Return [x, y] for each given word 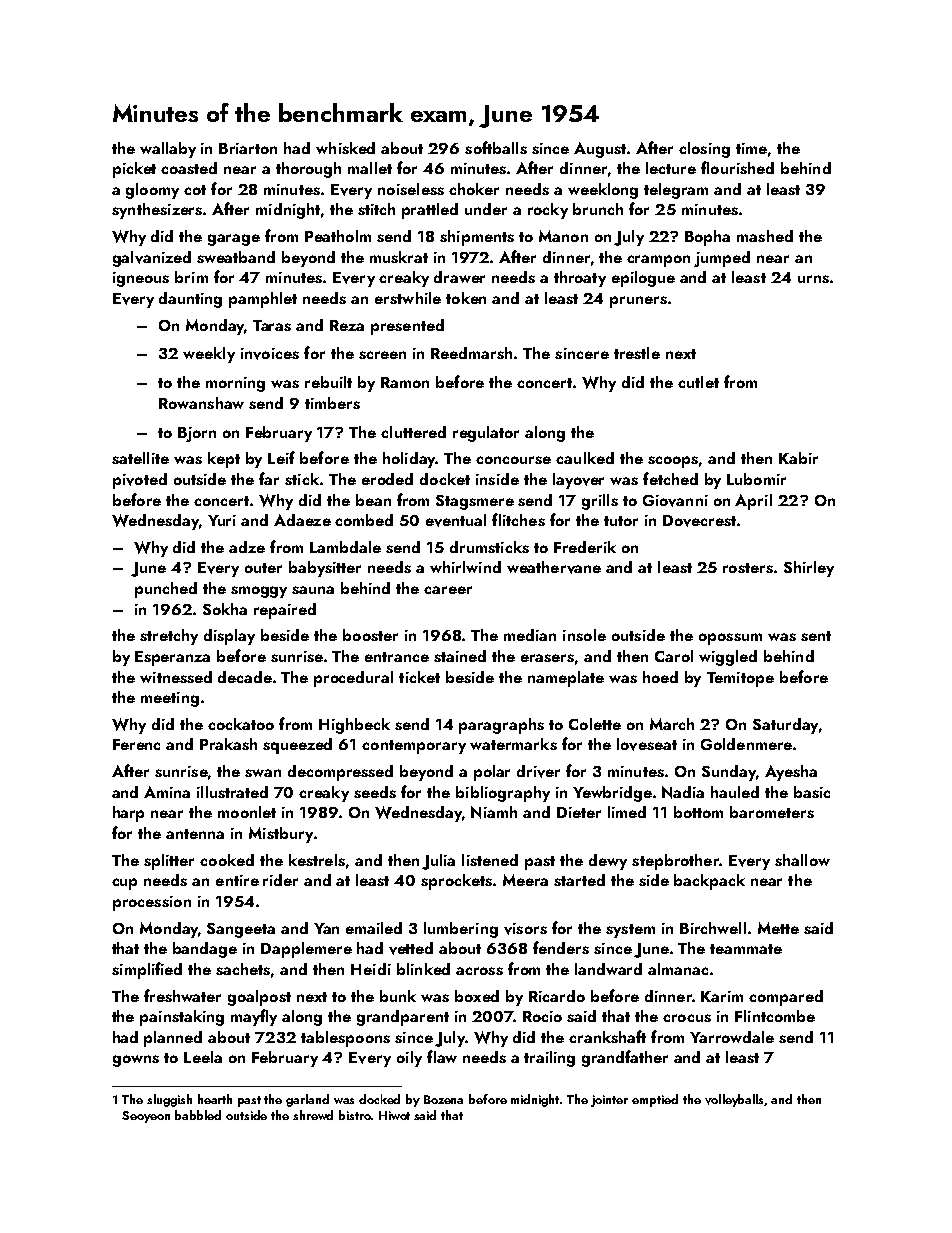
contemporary [414, 747]
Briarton [248, 148]
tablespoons [345, 1039]
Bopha [707, 238]
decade [245, 677]
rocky [548, 211]
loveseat [647, 744]
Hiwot [394, 1115]
